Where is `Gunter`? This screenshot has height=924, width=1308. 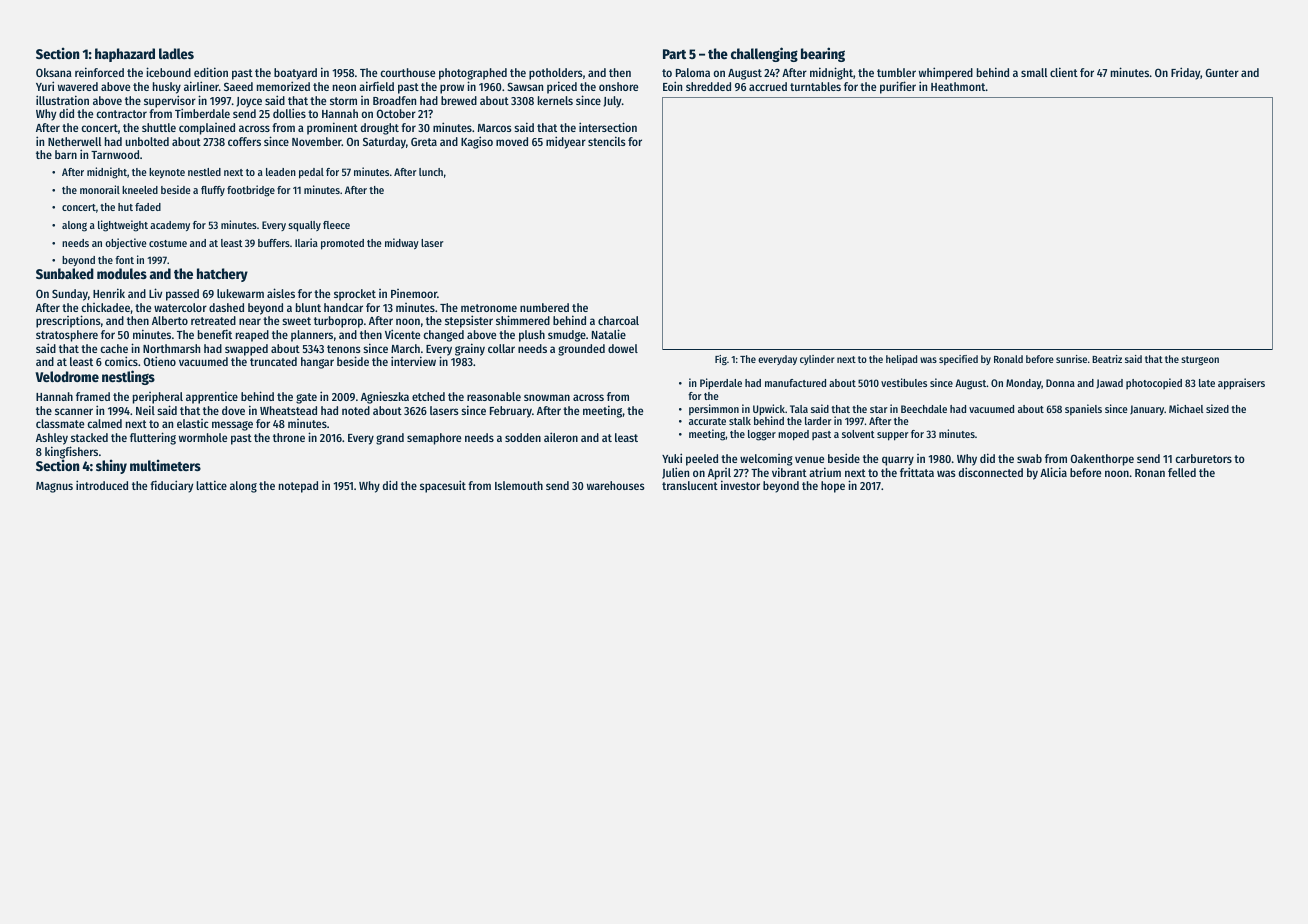 Gunter is located at coordinates (1222, 72).
